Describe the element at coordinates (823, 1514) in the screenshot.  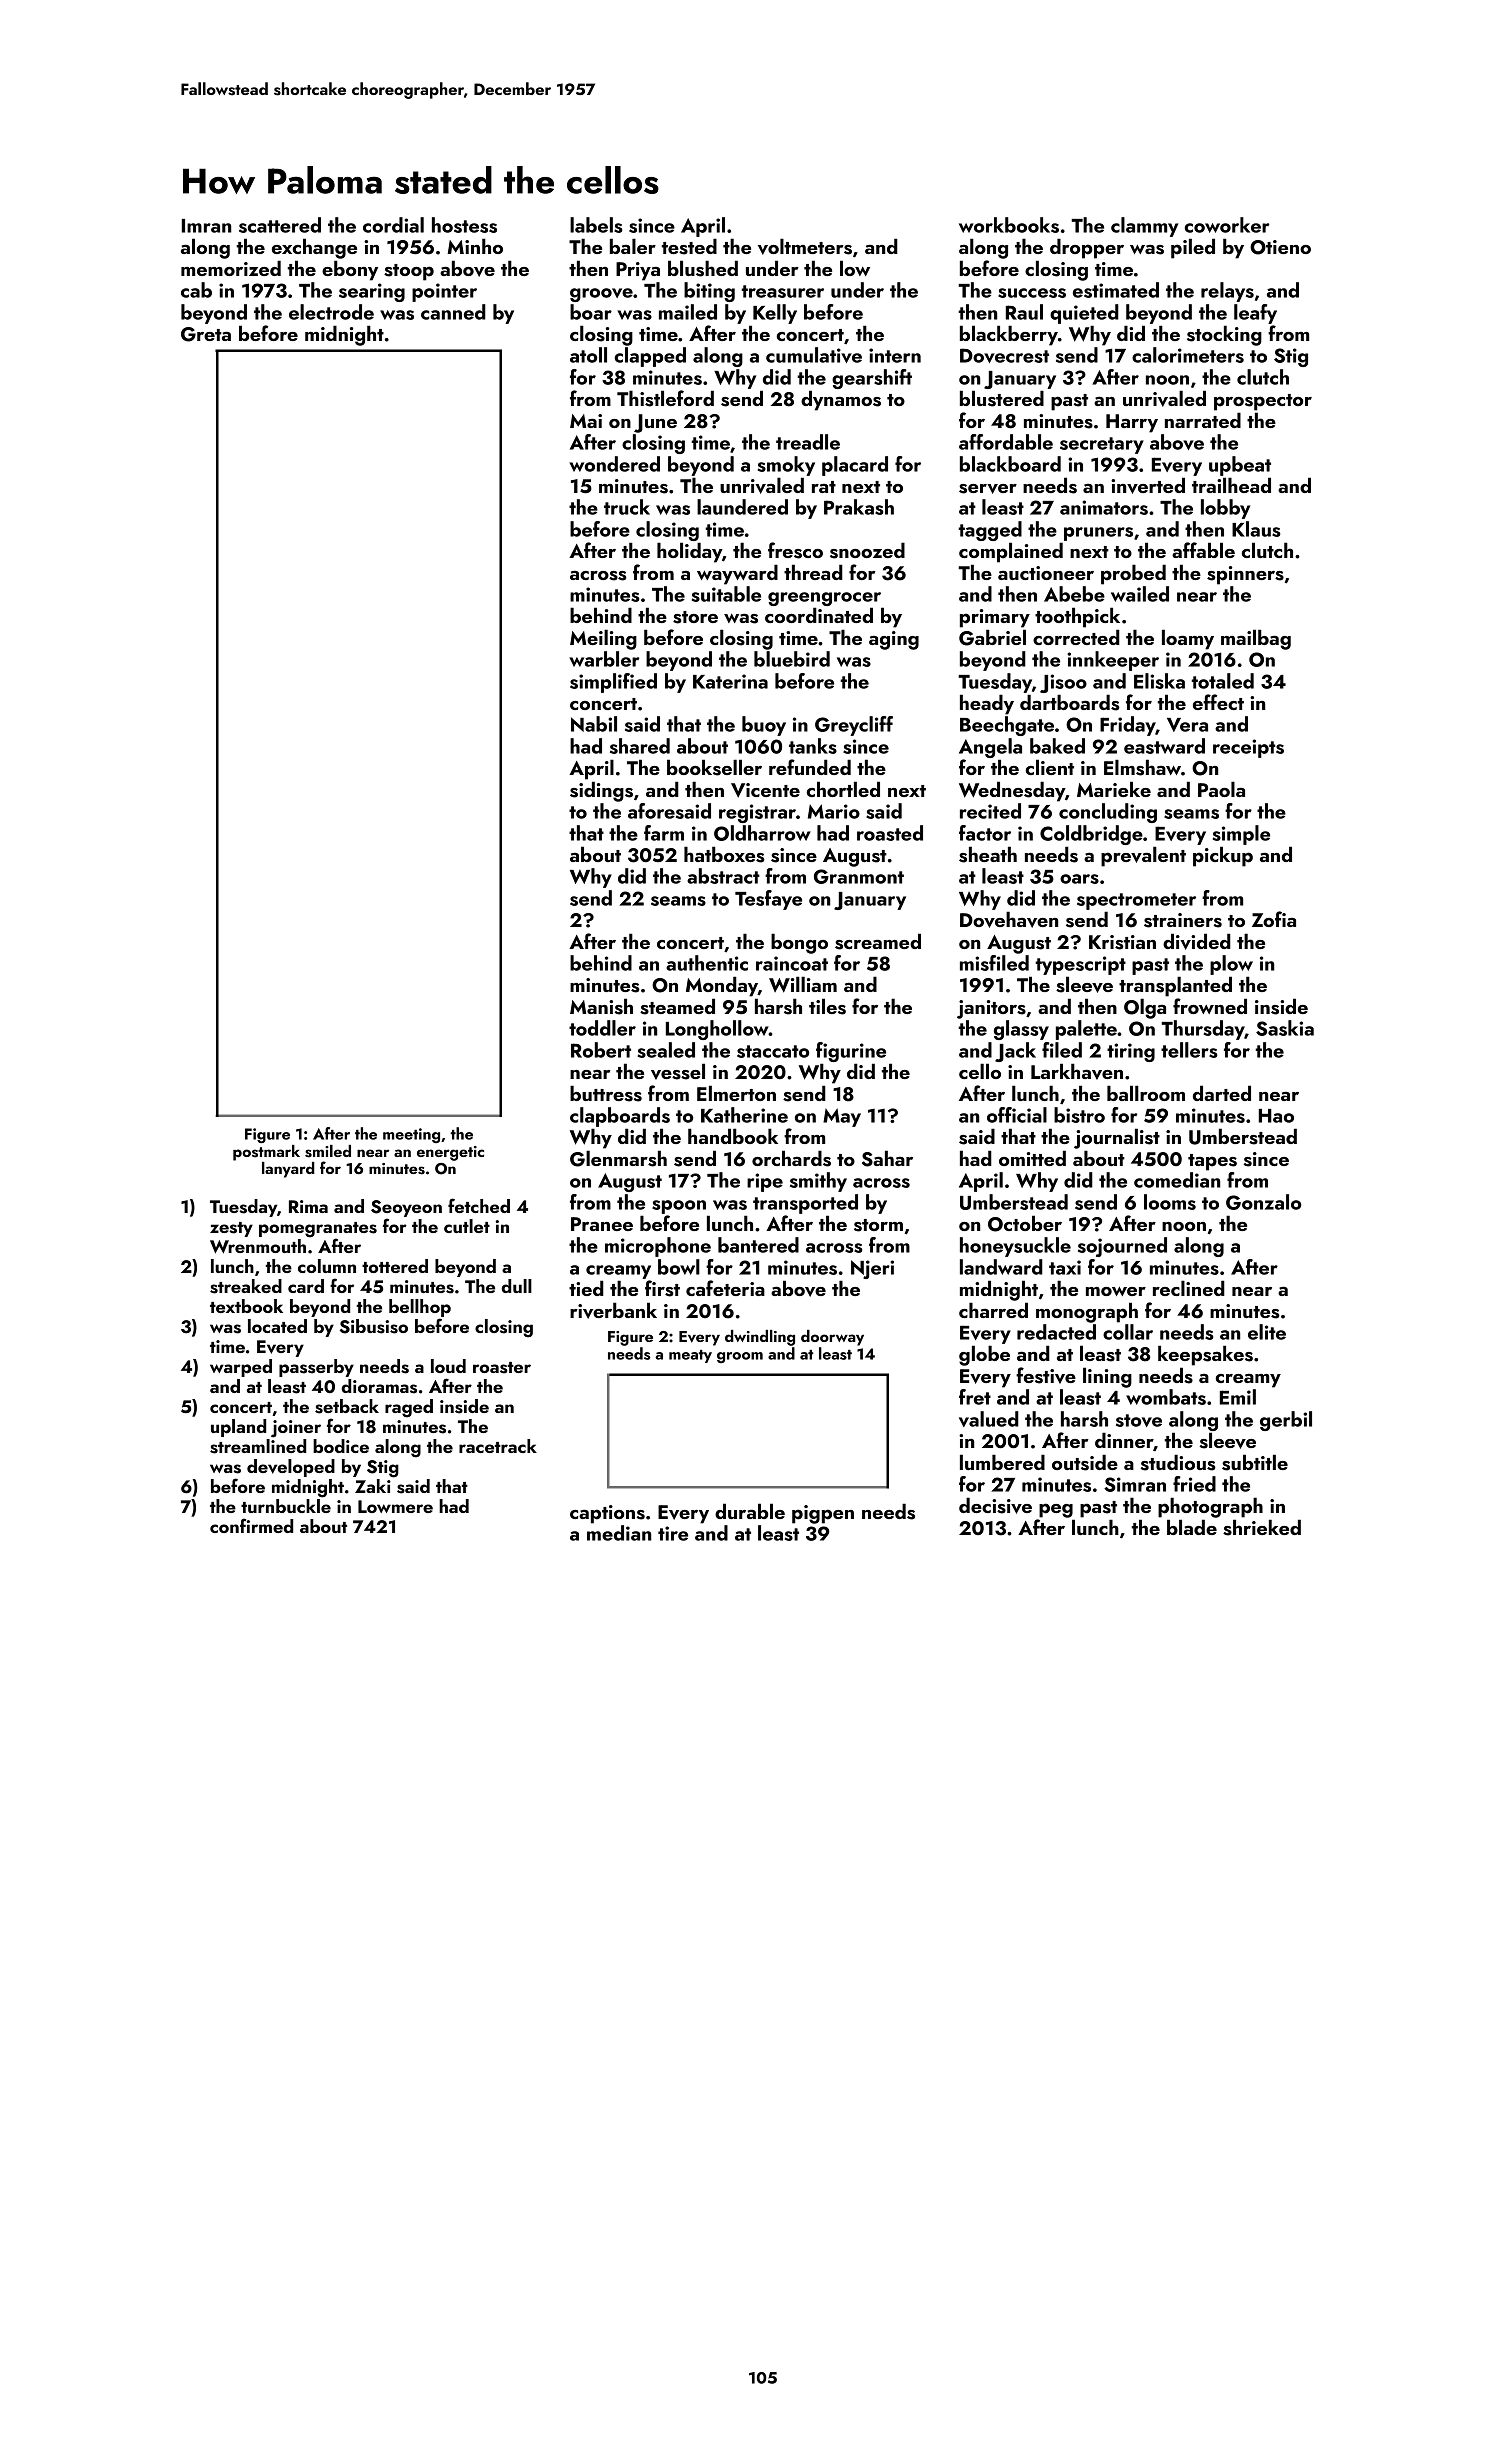
I see `pigpen` at that location.
